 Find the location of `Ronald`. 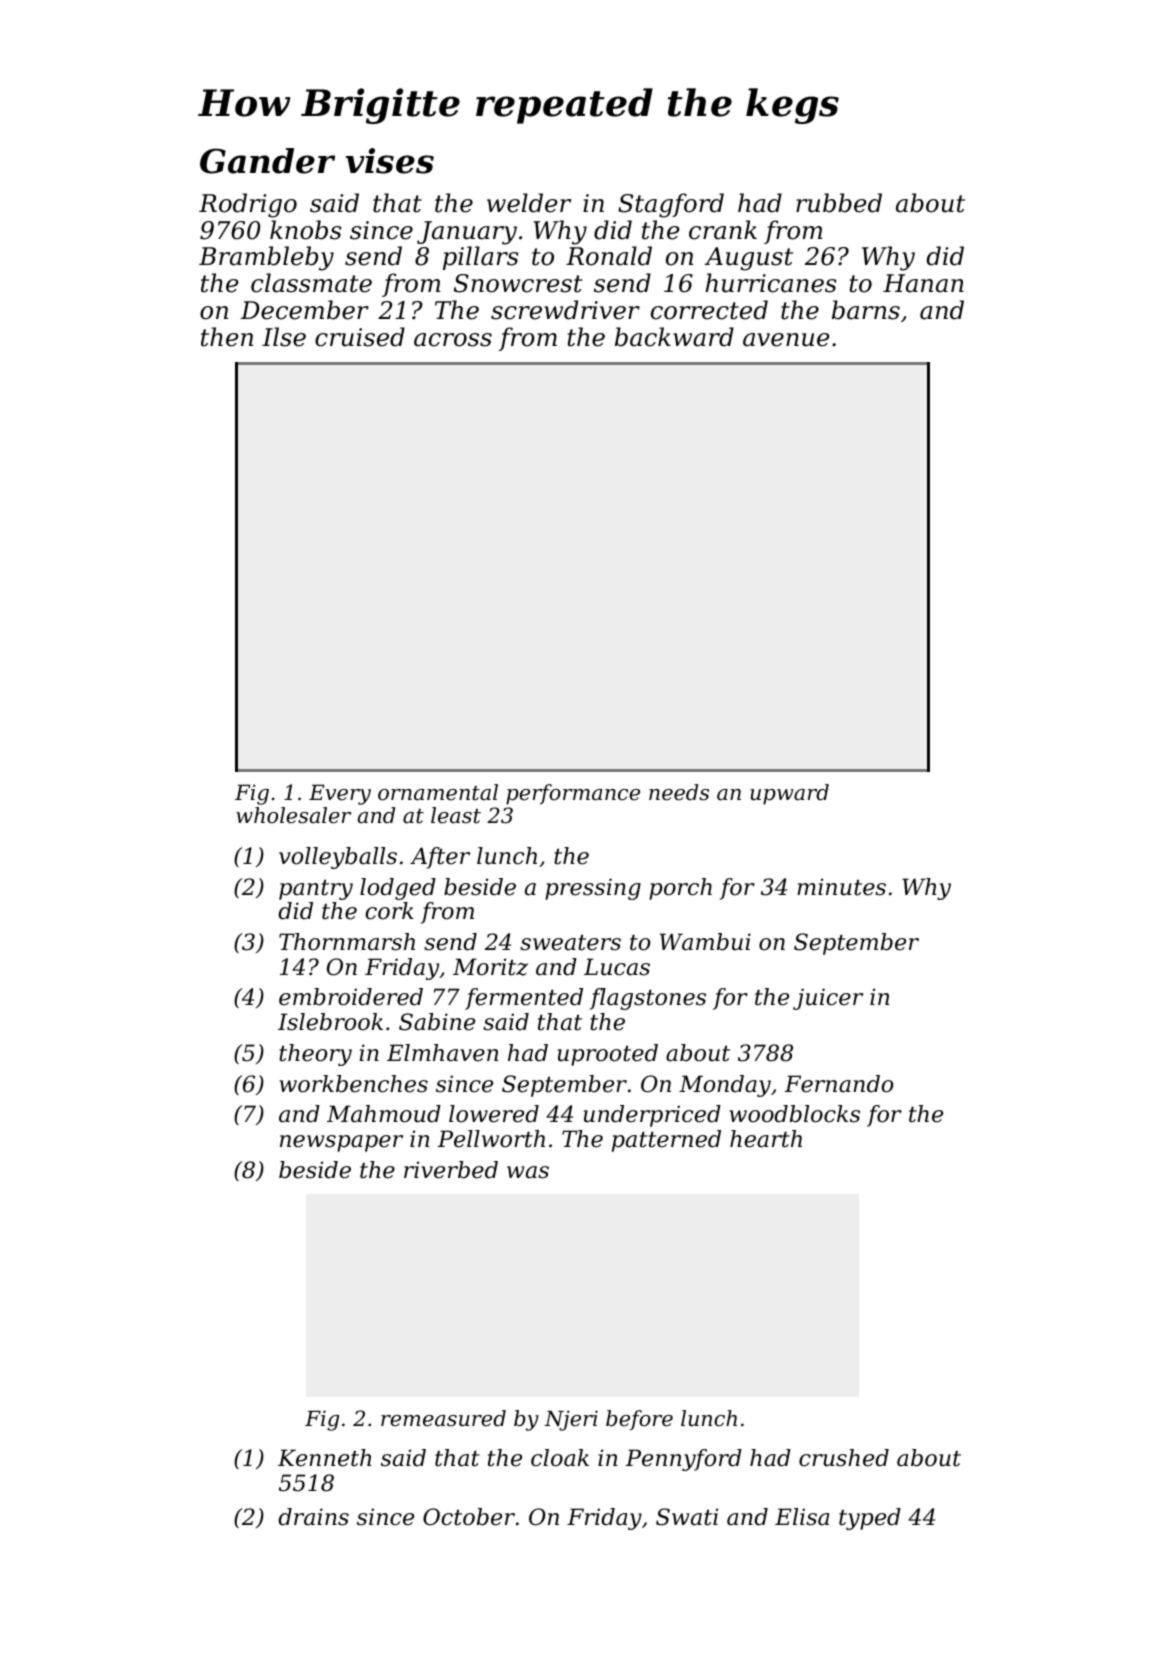

Ronald is located at coordinates (609, 256).
